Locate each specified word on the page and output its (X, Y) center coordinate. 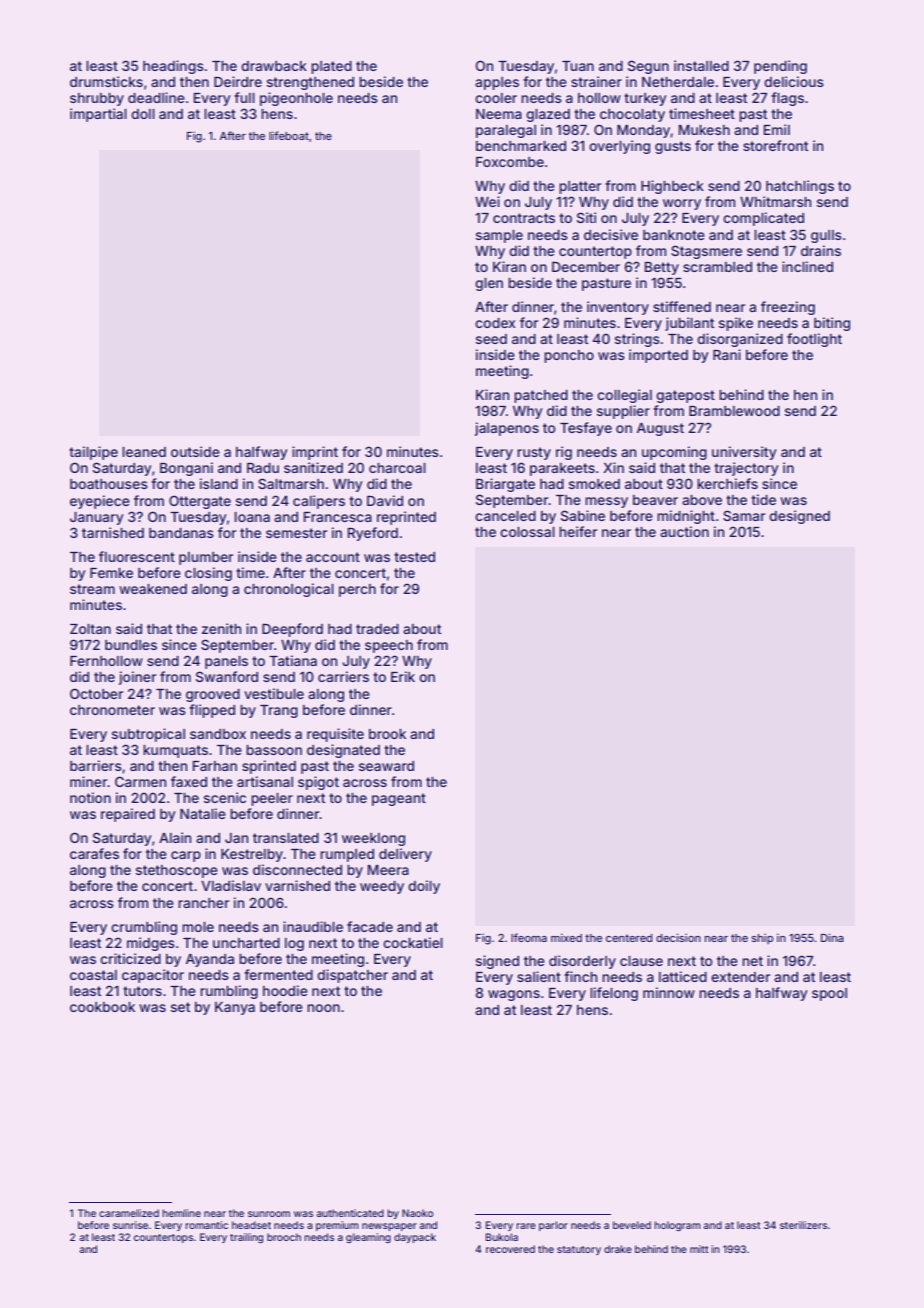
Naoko (417, 1213)
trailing (246, 1238)
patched (541, 396)
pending (780, 67)
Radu (263, 468)
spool (829, 994)
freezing (788, 308)
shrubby (97, 99)
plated (331, 67)
